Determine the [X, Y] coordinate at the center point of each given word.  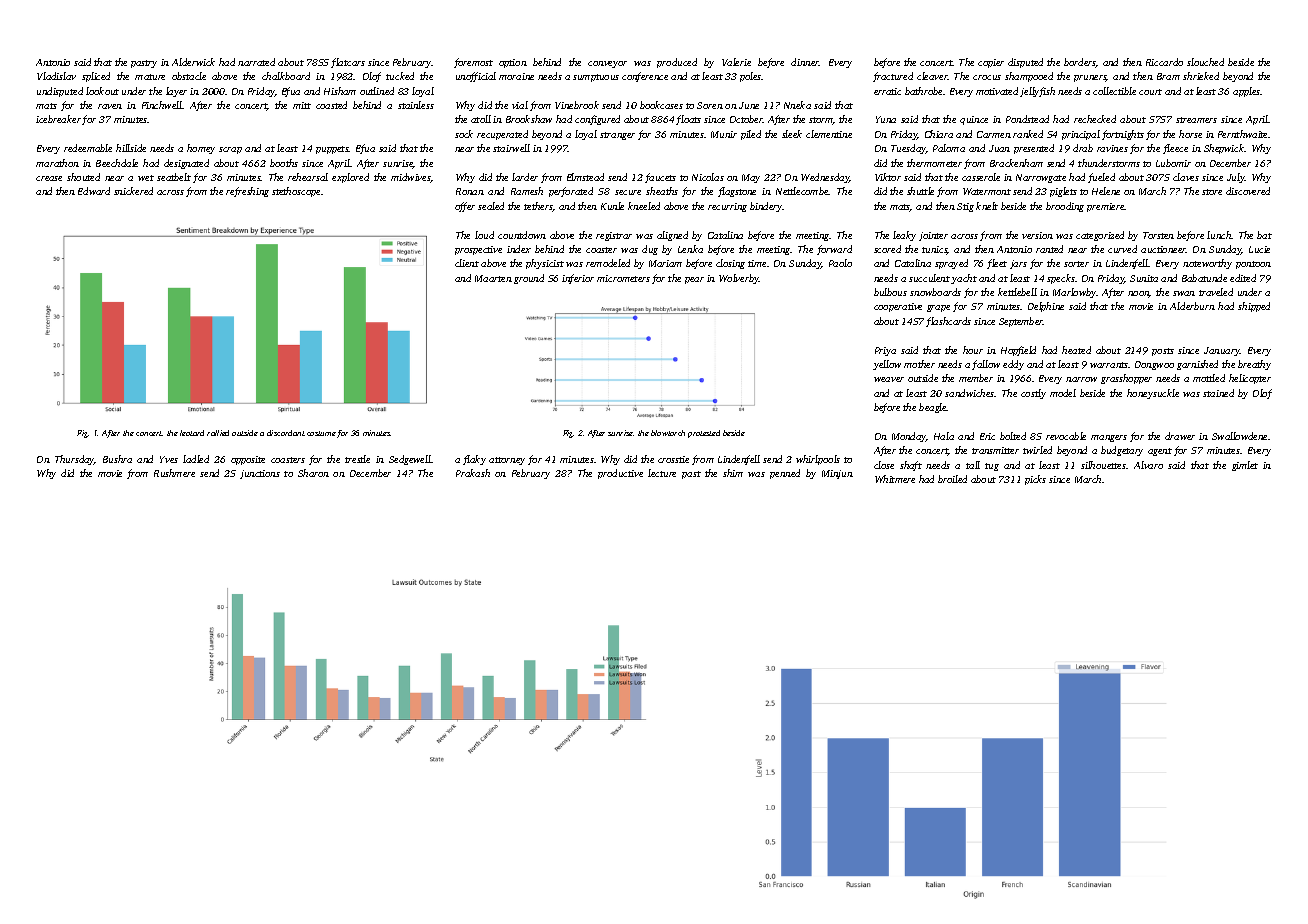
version [1037, 235]
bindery [766, 207]
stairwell [511, 148]
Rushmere [174, 473]
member [976, 378]
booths [284, 163]
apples [1247, 92]
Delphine [1046, 307]
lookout [102, 91]
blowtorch [668, 433]
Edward [94, 191]
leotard [192, 433]
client [467, 263]
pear [694, 280]
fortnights [1123, 135]
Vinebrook [577, 105]
